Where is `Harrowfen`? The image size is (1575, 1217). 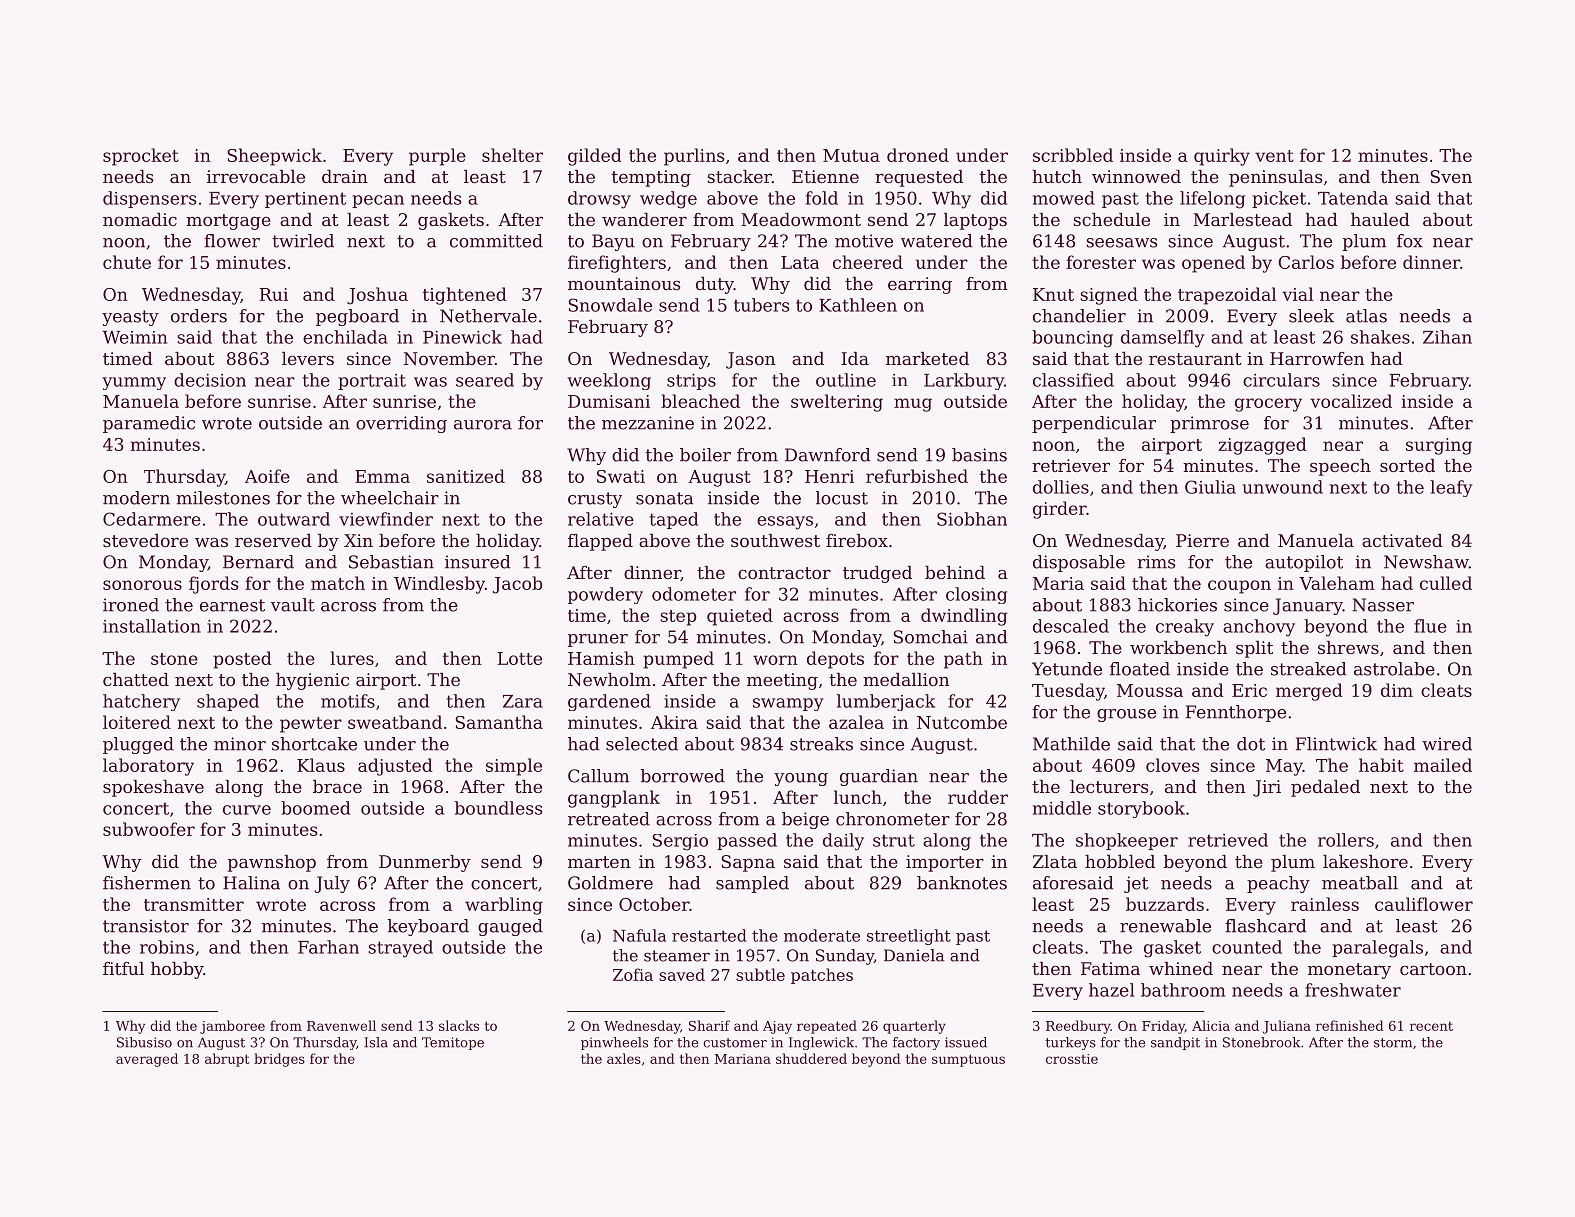
Harrowfen is located at coordinates (1317, 358).
